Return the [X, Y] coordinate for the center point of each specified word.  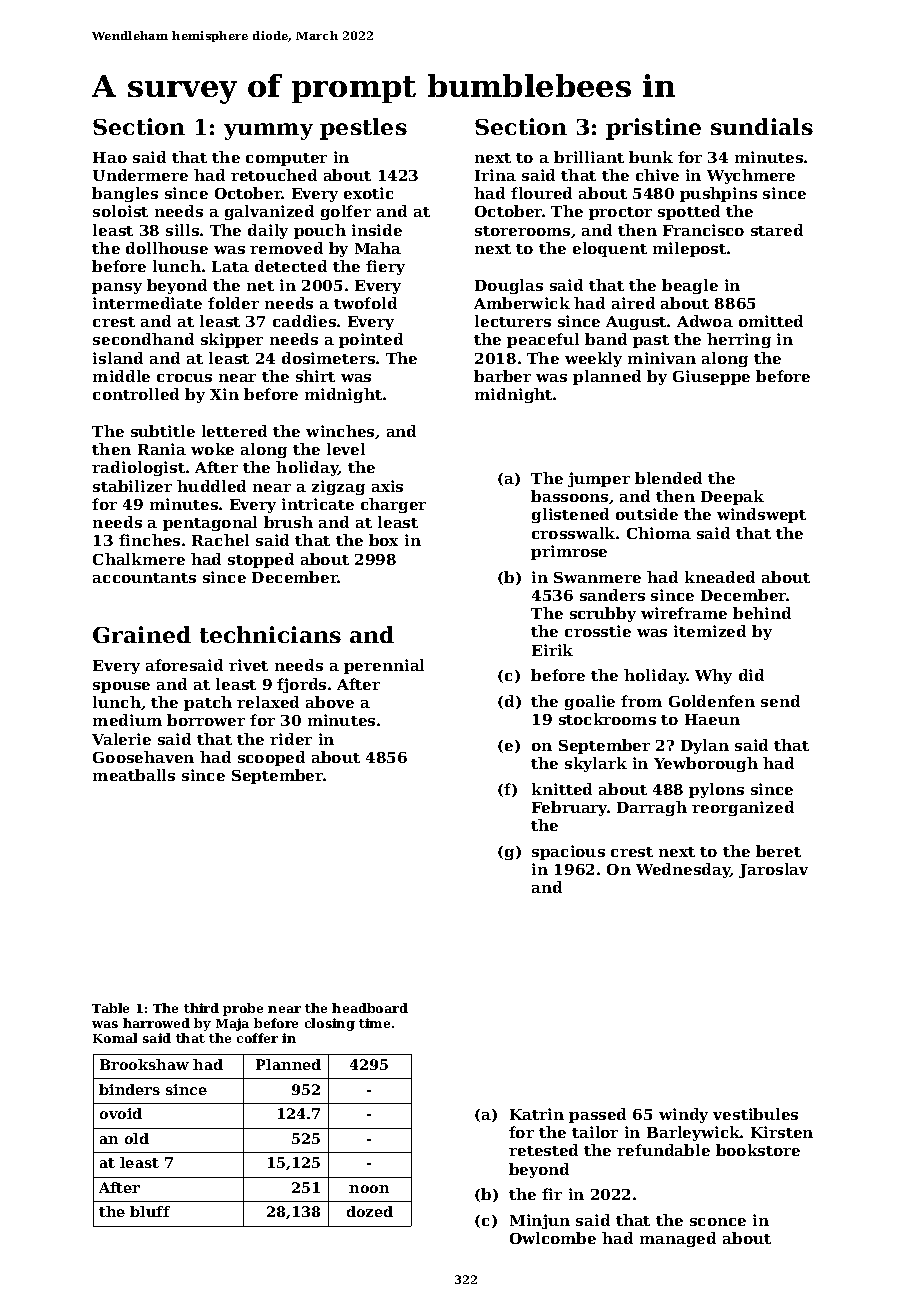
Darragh [652, 808]
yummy [268, 131]
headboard [370, 1008]
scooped [271, 758]
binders [129, 1089]
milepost [689, 249]
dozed [370, 1211]
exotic [368, 193]
